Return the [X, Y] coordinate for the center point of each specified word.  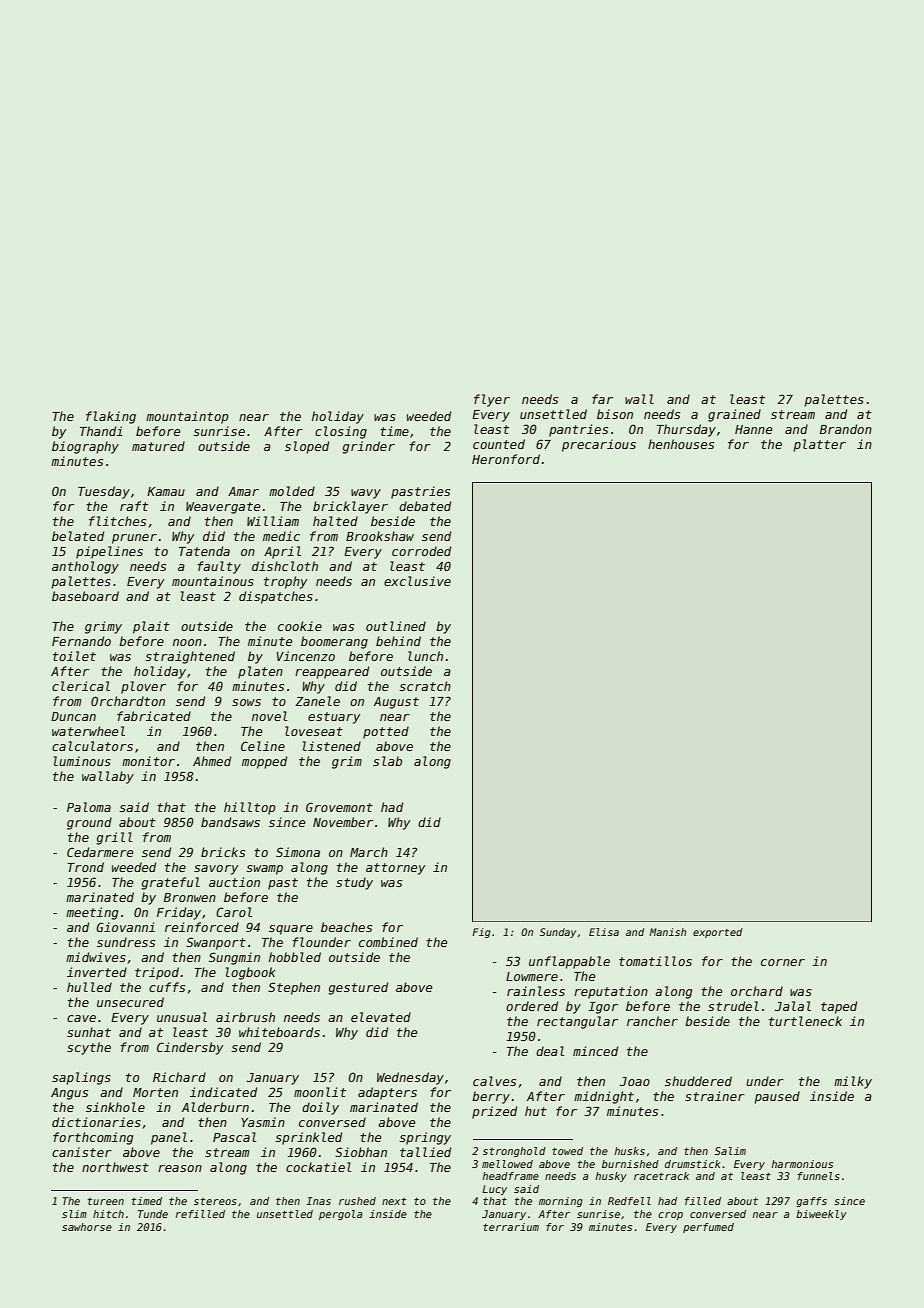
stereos [215, 1201]
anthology [85, 567]
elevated [381, 1017]
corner [783, 962]
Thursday [686, 430]
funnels [819, 1176]
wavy [366, 494]
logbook [250, 973]
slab [387, 761]
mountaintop [187, 417]
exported [717, 933]
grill [114, 838]
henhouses [681, 444]
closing [341, 432]
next [394, 1201]
